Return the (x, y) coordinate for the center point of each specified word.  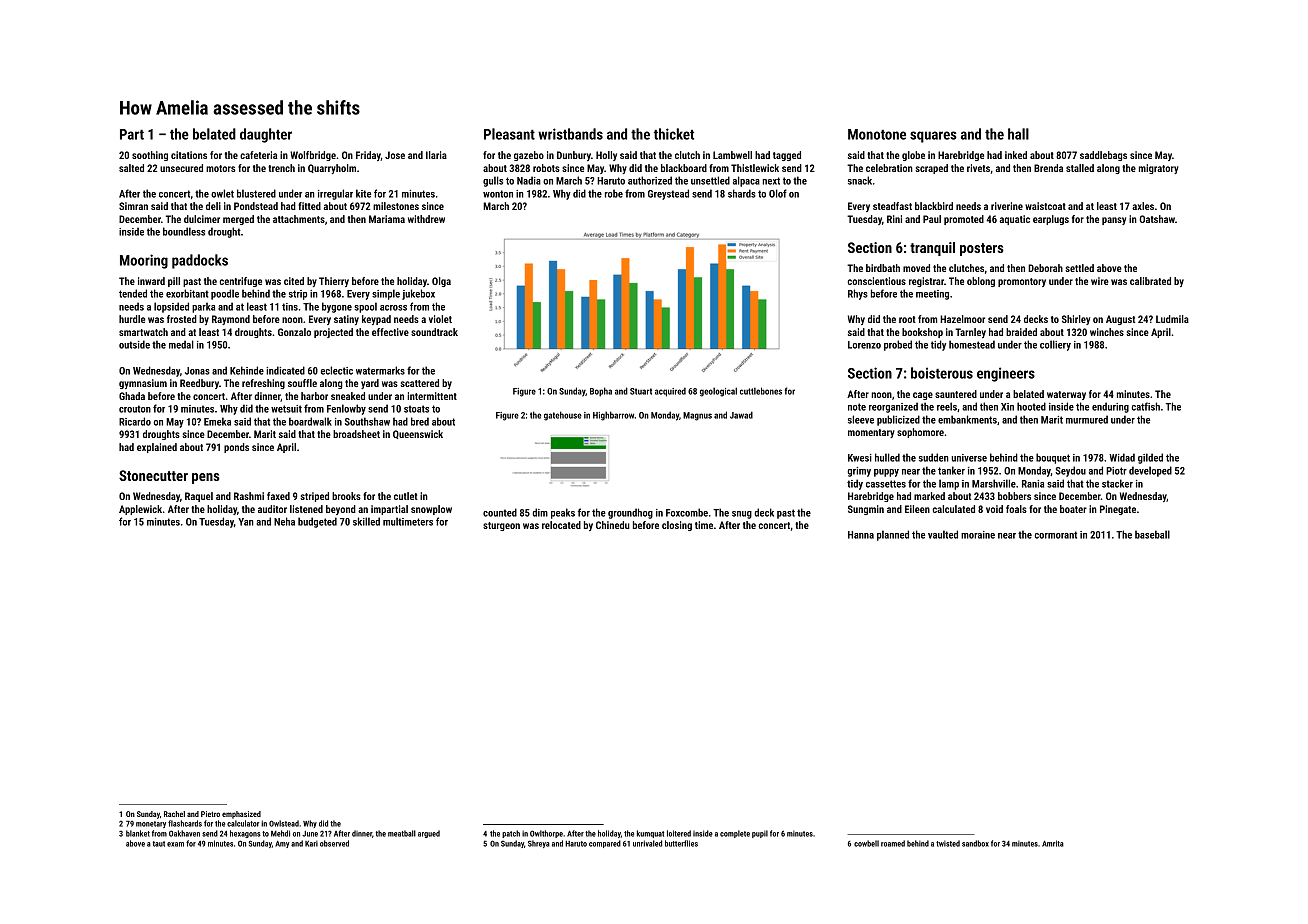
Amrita (1053, 843)
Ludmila (1172, 319)
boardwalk (310, 421)
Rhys (858, 294)
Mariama (387, 219)
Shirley (1076, 320)
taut (159, 844)
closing (677, 526)
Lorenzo (864, 345)
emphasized (241, 815)
